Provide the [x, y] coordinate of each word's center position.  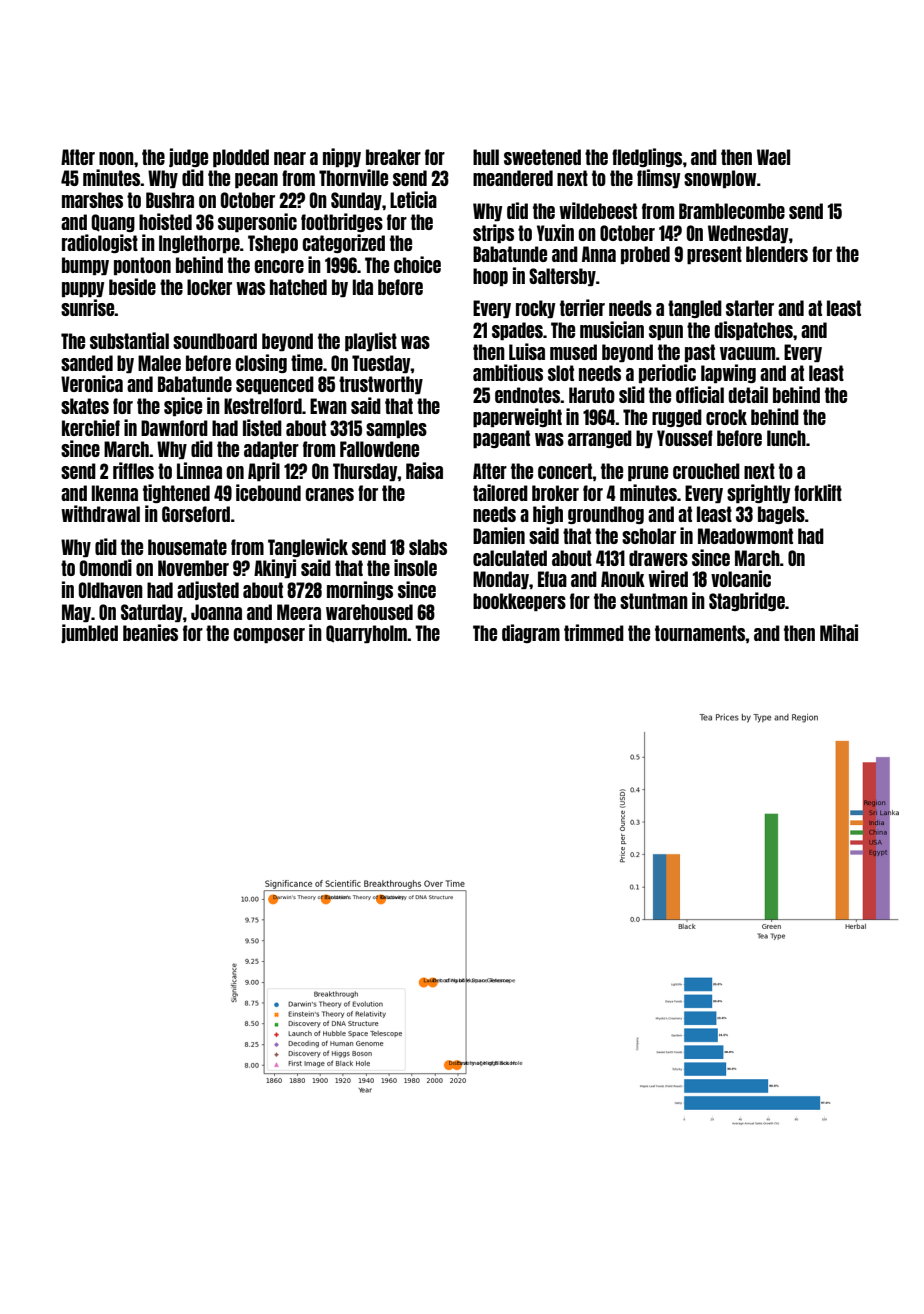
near [290, 158]
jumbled [89, 633]
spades [517, 331]
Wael [773, 157]
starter [750, 308]
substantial [129, 340]
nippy [342, 157]
